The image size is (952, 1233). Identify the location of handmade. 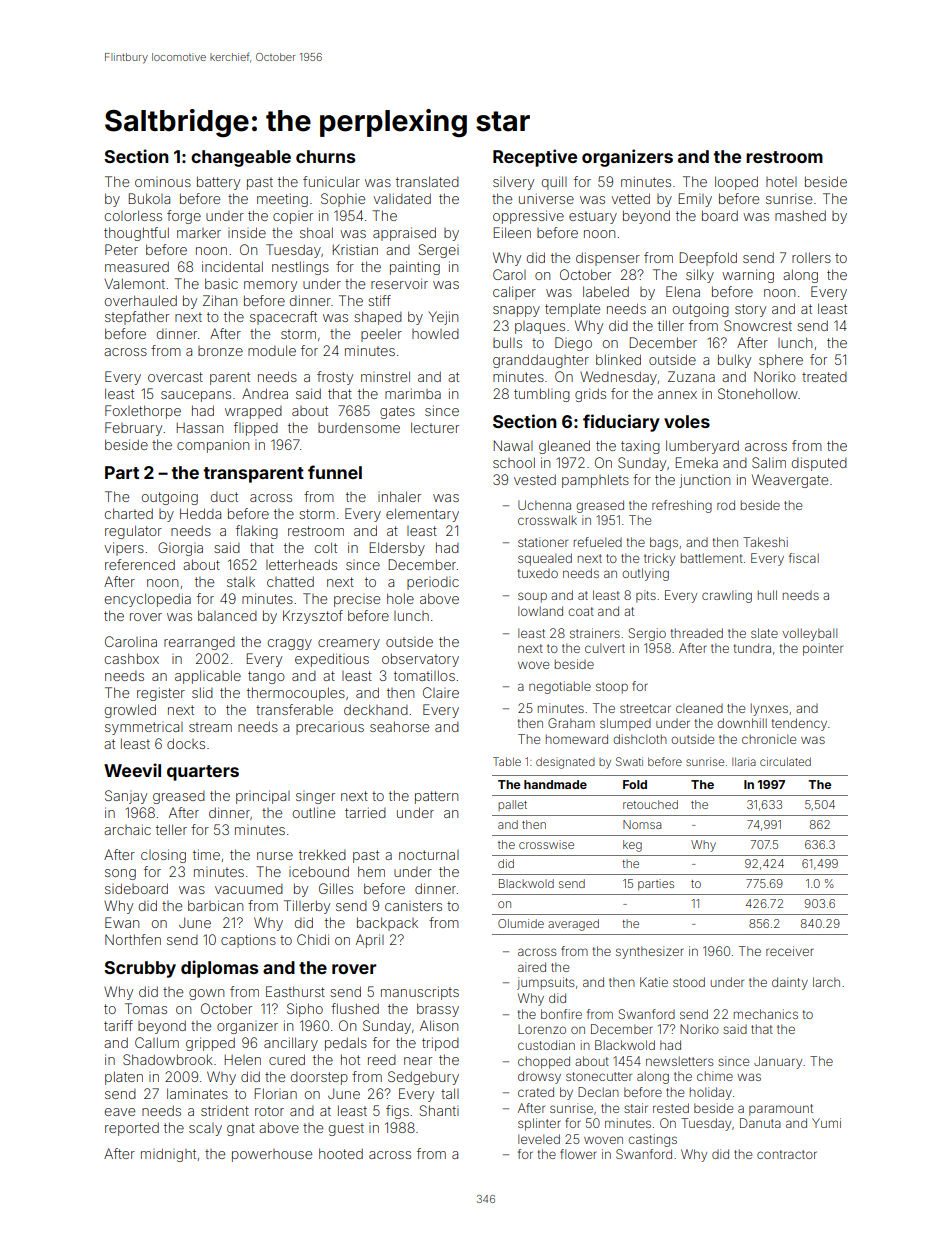
(555, 784).
